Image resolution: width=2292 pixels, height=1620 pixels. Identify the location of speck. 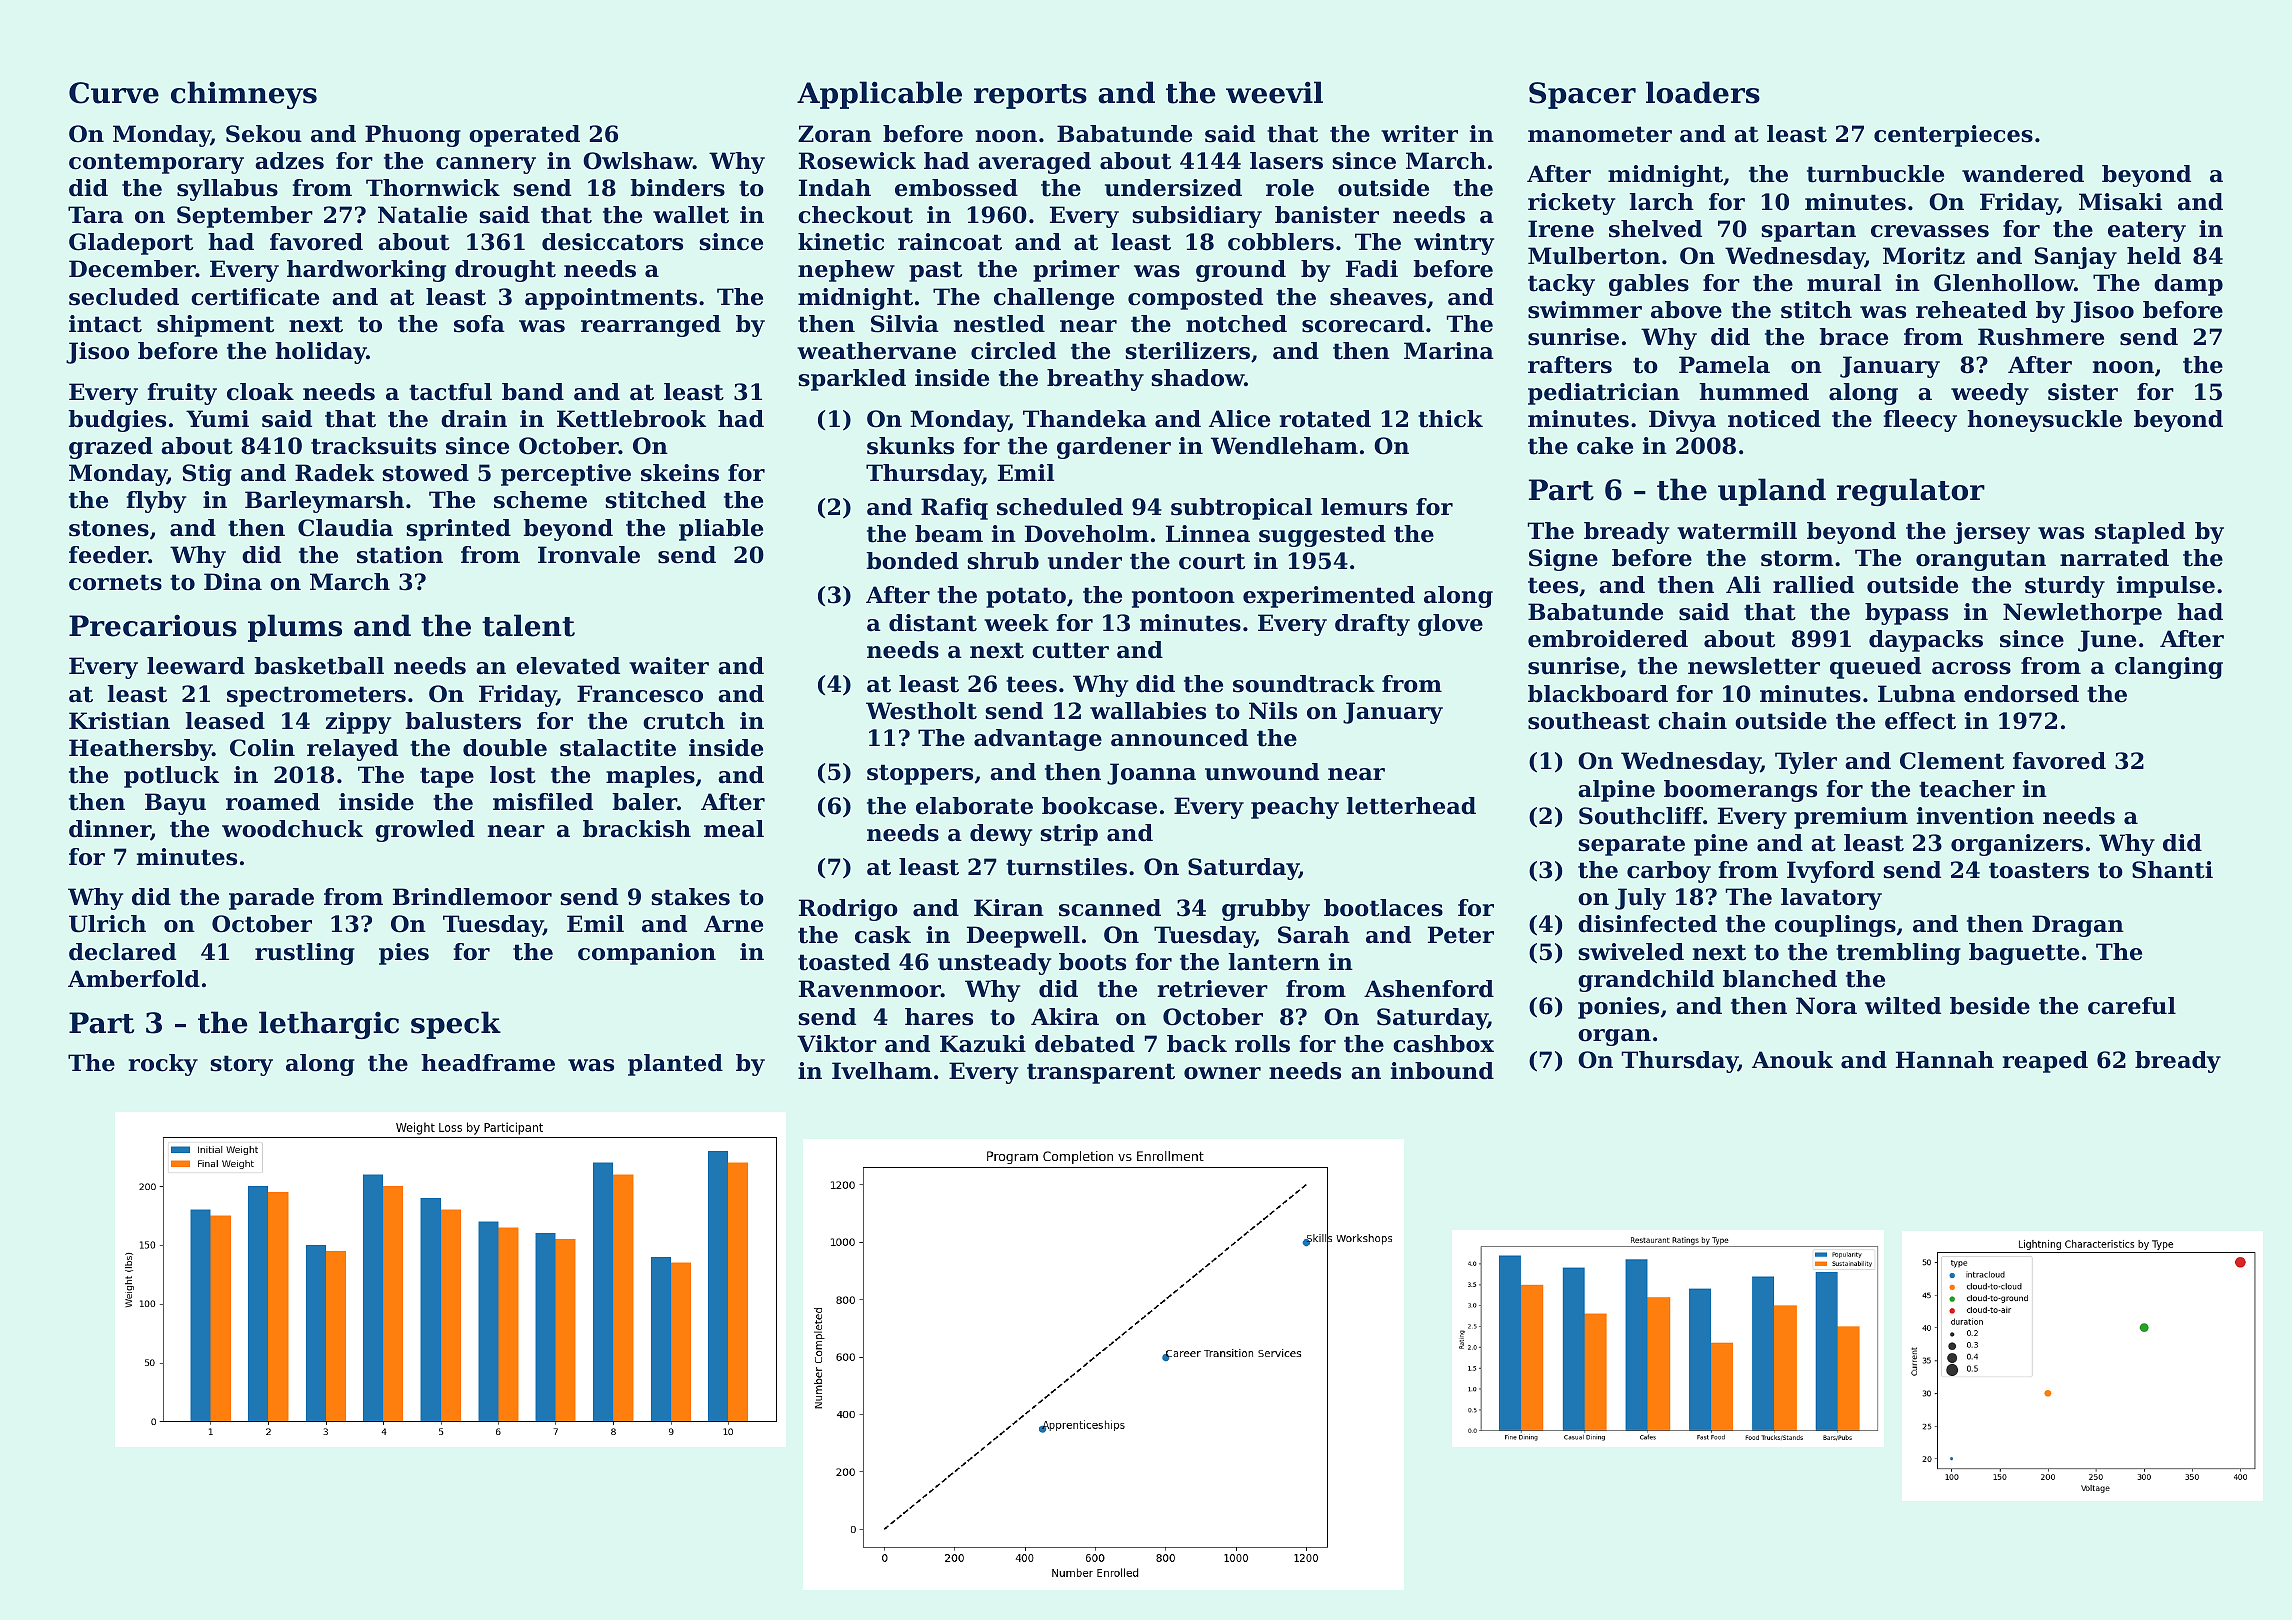
(456, 1025).
